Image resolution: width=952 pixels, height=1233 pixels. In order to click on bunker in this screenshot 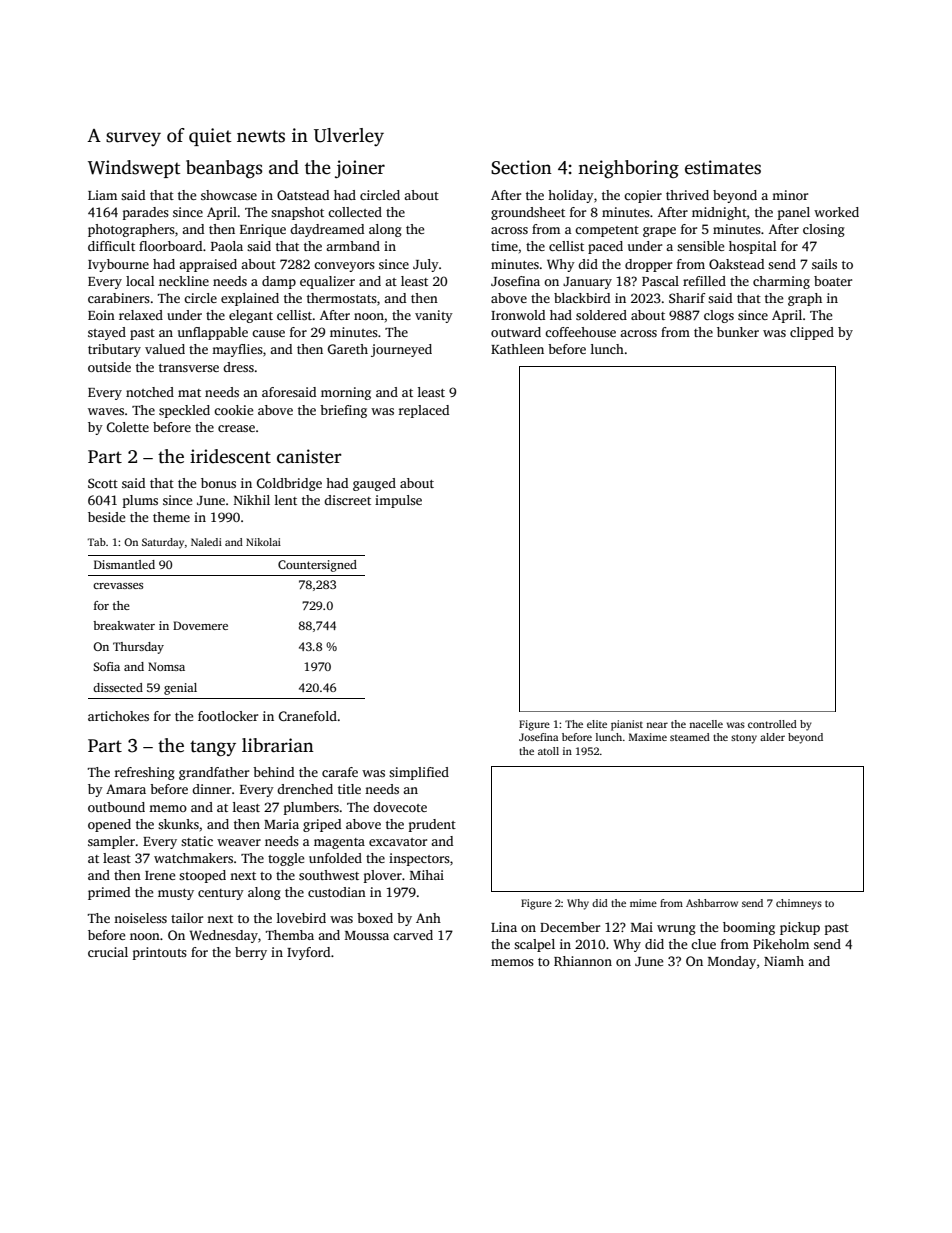, I will do `click(738, 332)`.
